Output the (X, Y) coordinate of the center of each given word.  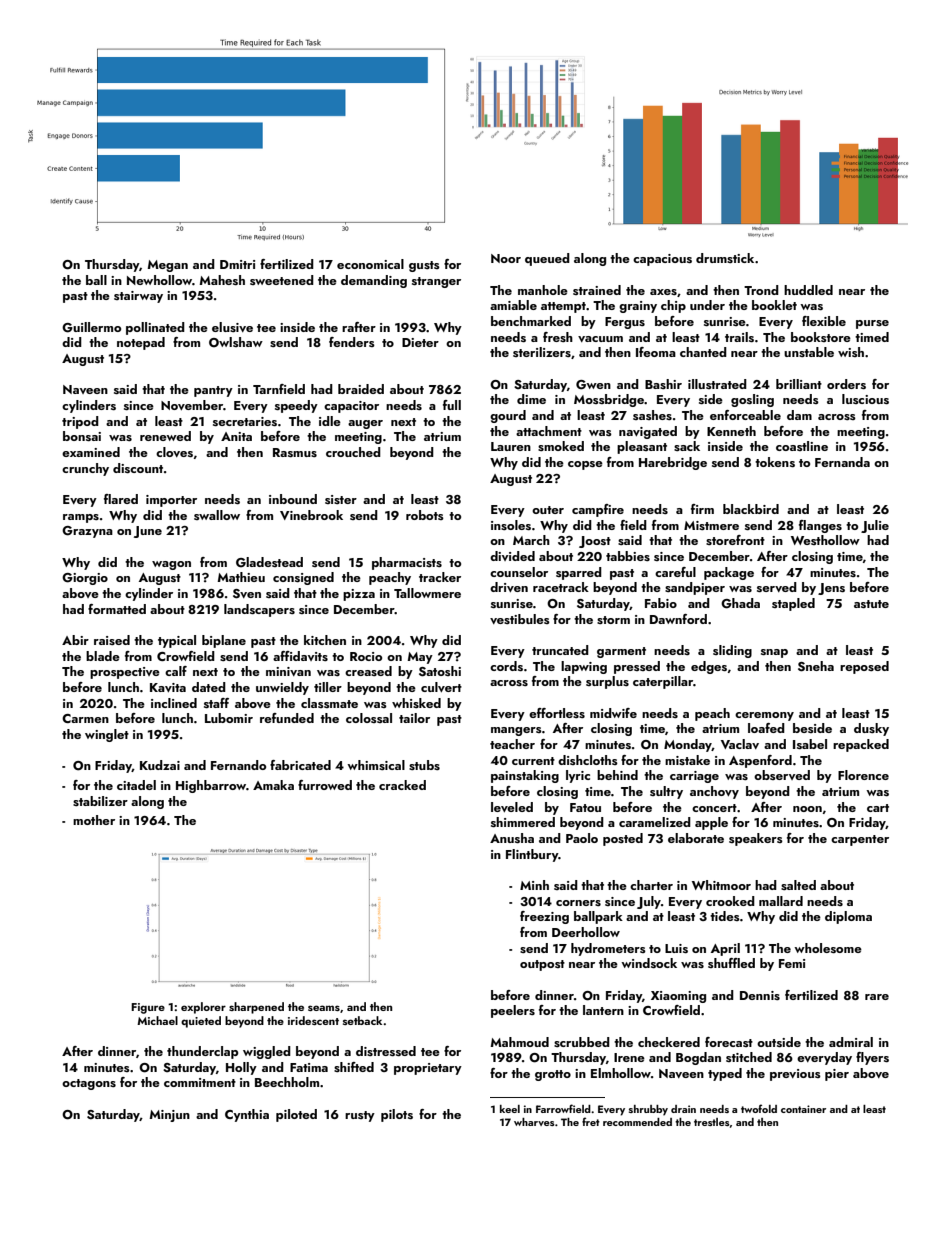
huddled (808, 290)
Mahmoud (519, 1042)
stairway (138, 297)
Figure (148, 1008)
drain (683, 1109)
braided (361, 389)
